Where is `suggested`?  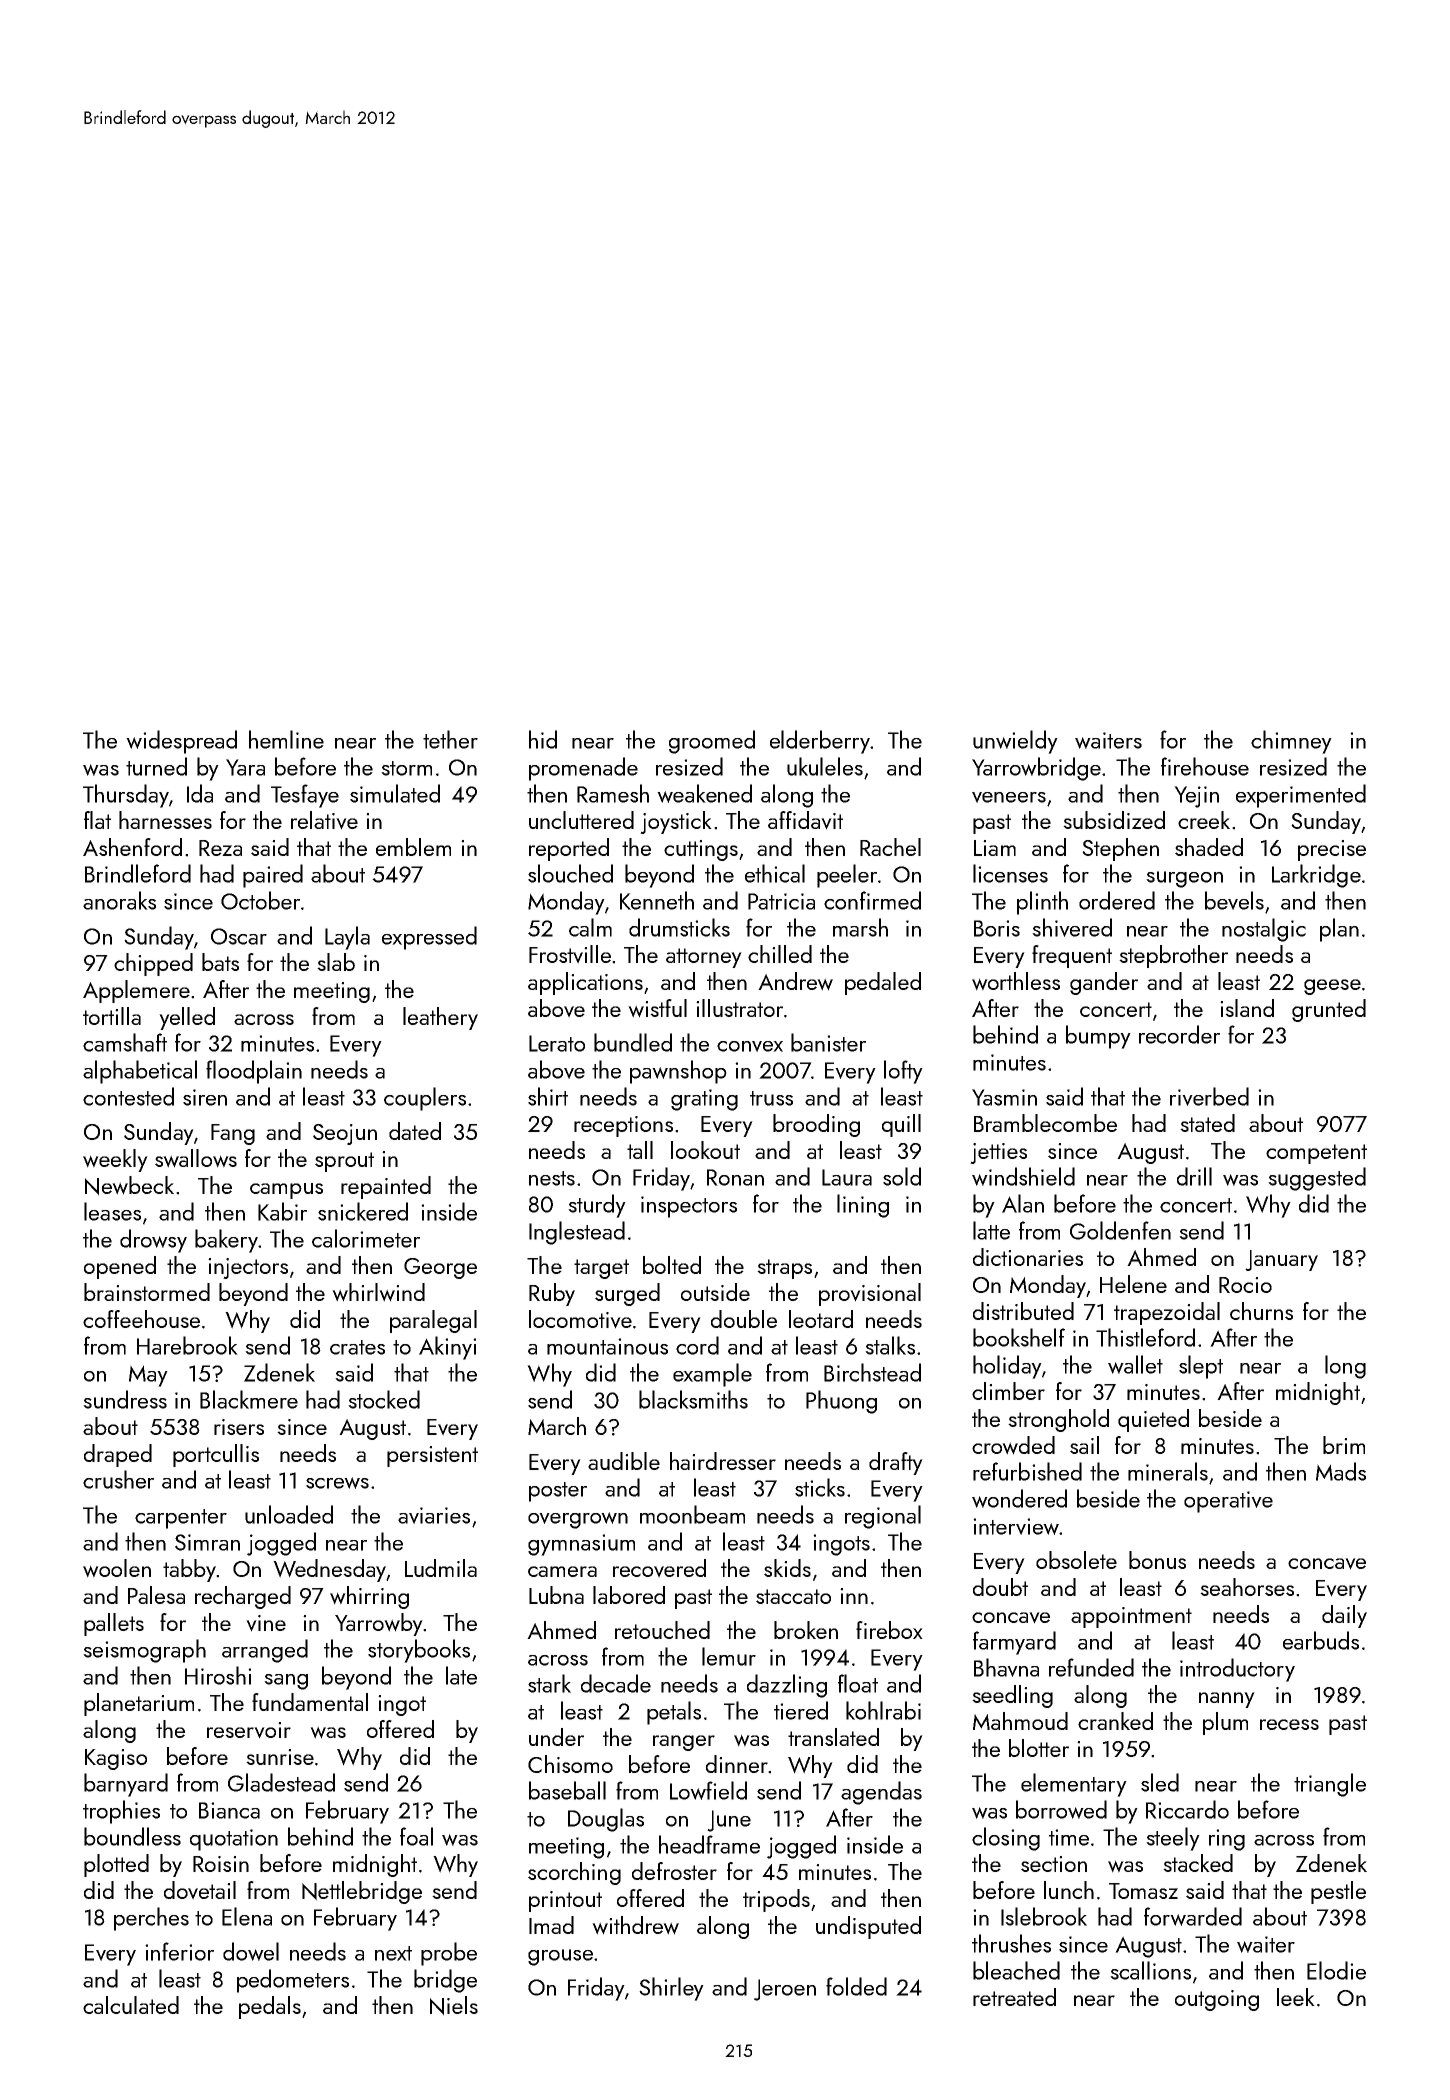
suggested is located at coordinates (1317, 1179).
